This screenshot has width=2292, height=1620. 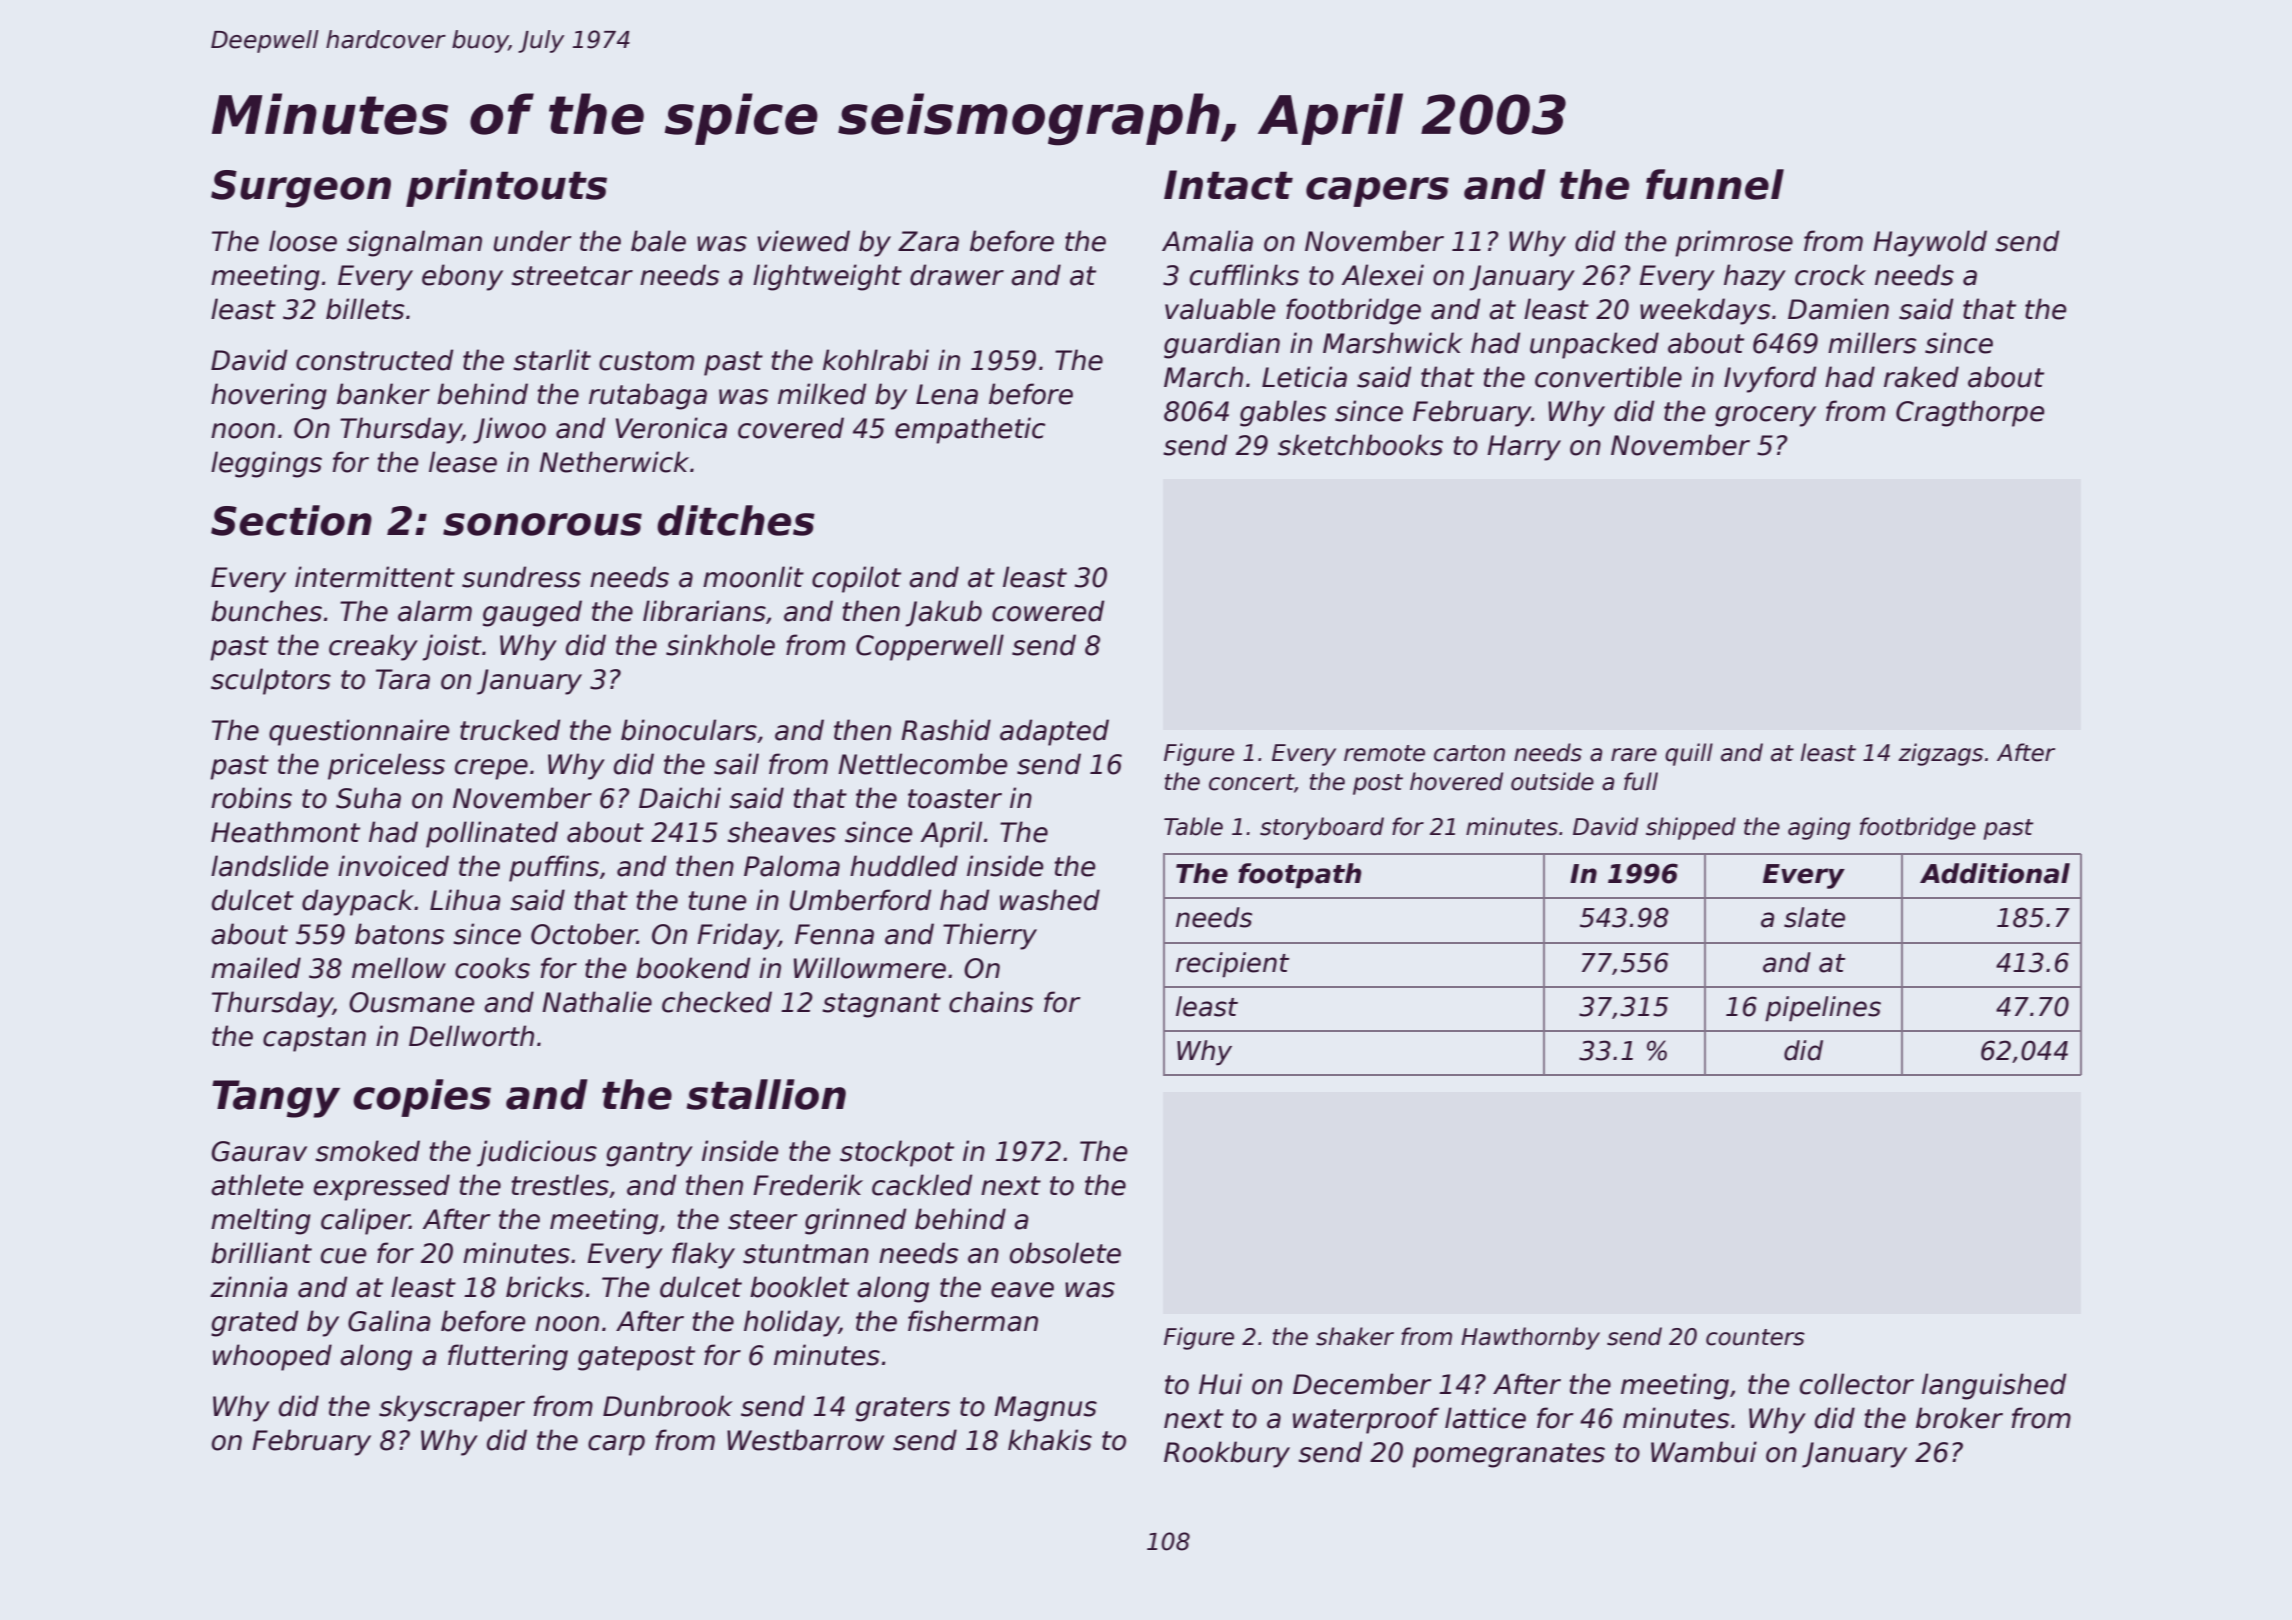 I want to click on funnel, so click(x=1715, y=184).
